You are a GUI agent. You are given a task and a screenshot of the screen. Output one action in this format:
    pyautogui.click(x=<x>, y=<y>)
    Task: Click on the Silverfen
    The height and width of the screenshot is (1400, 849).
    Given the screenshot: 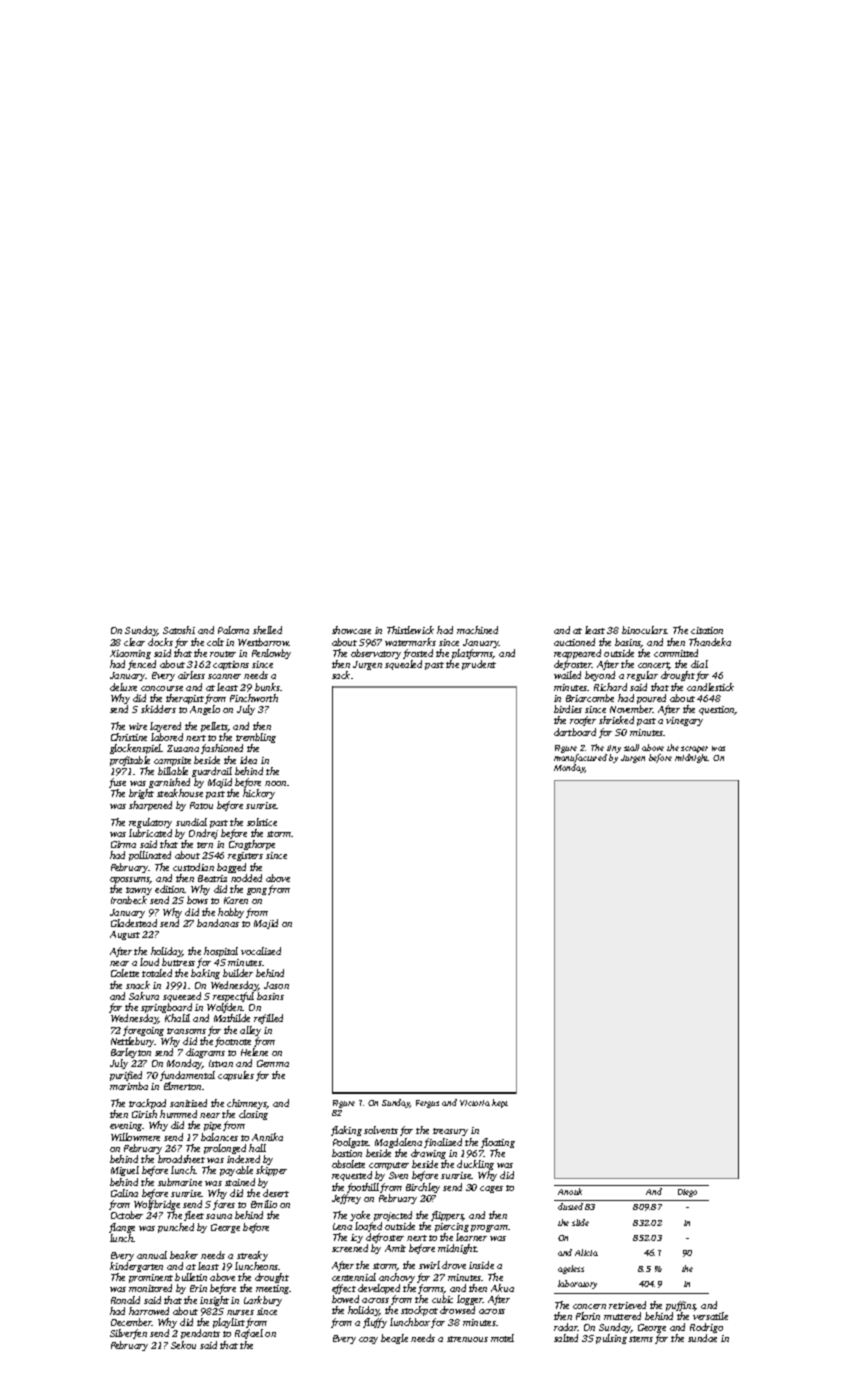 What is the action you would take?
    pyautogui.click(x=128, y=1334)
